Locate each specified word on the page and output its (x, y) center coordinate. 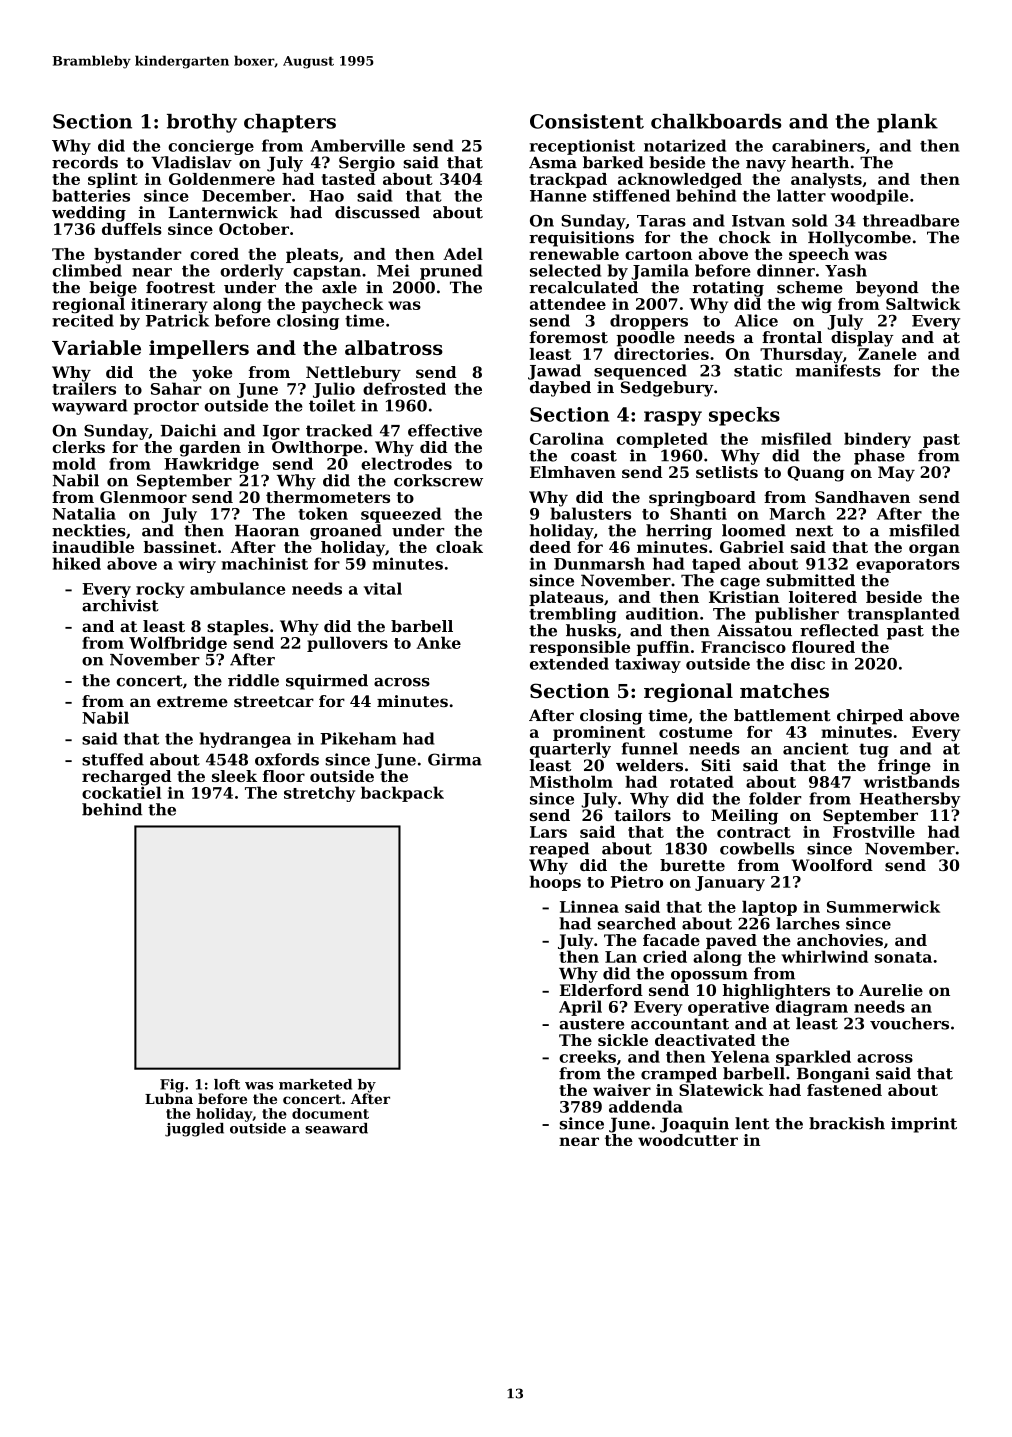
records (85, 162)
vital (383, 588)
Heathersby (910, 800)
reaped (559, 850)
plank (907, 123)
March (797, 513)
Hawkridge (211, 465)
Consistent (587, 121)
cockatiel (121, 792)
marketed (315, 1084)
